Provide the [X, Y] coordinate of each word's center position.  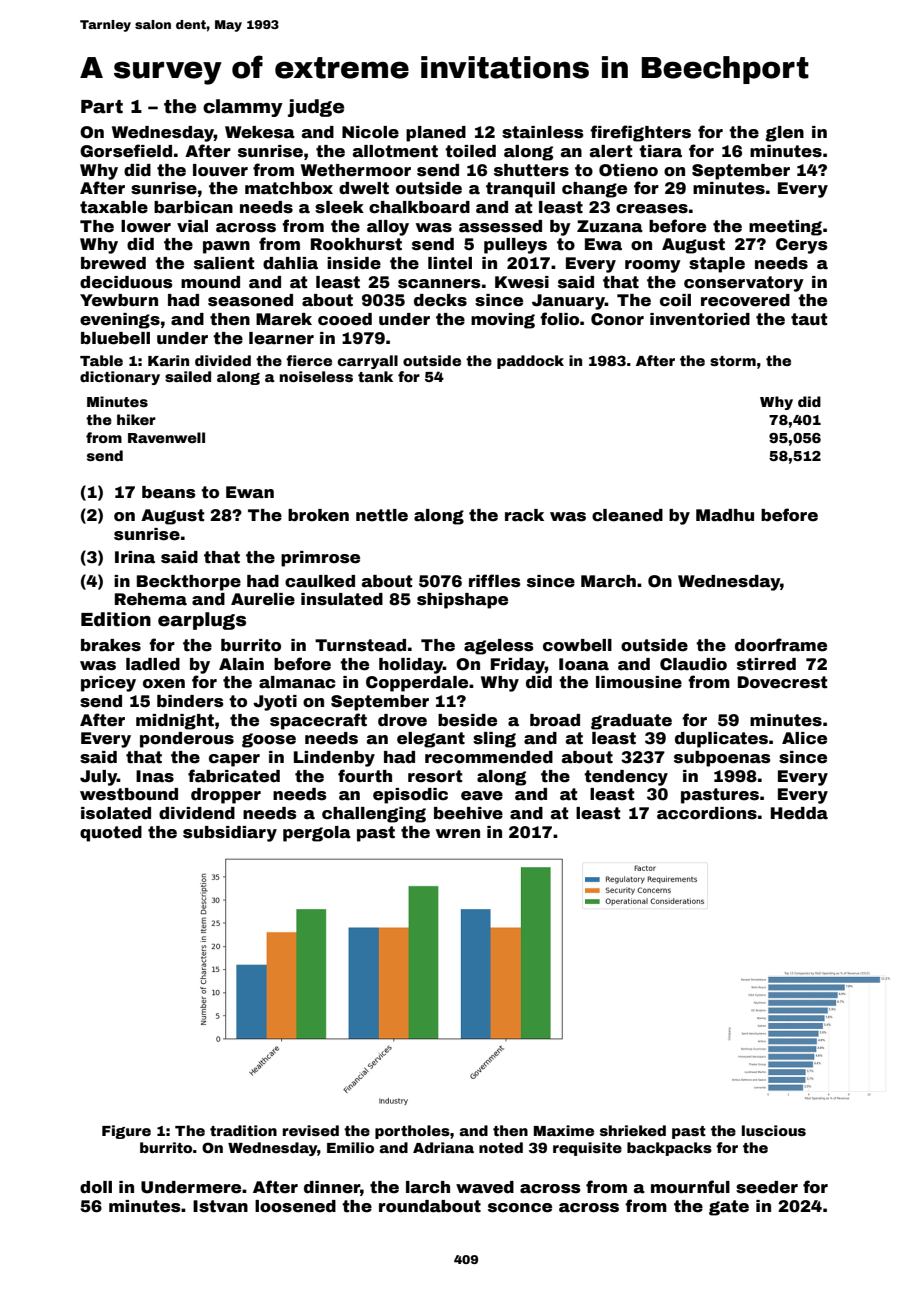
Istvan [220, 1206]
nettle [382, 515]
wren [458, 834]
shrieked [633, 1130]
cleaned [627, 515]
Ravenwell [166, 437]
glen [784, 134]
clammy [243, 108]
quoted [111, 834]
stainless [543, 132]
